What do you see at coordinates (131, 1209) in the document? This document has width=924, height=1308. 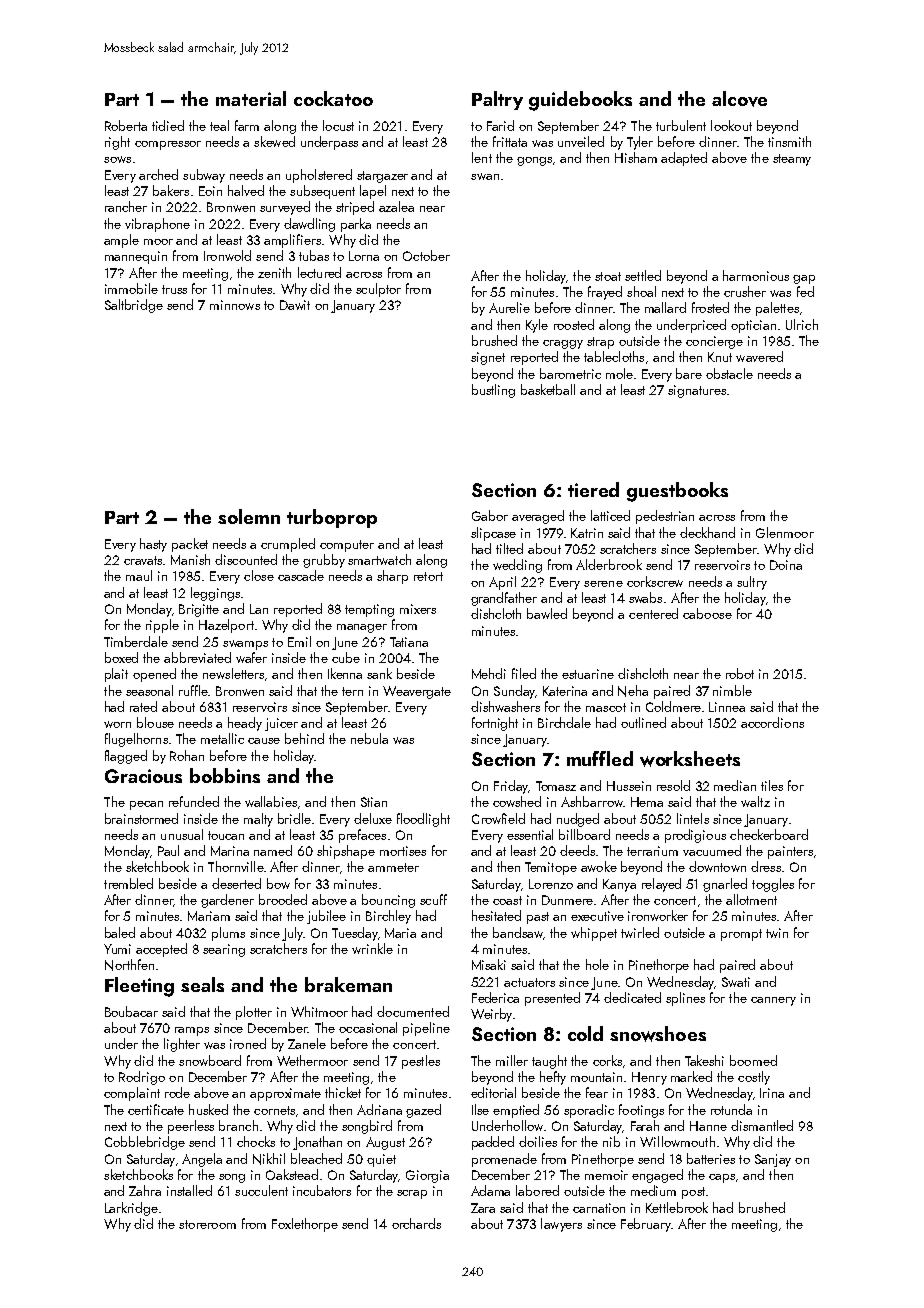 I see `Larkridge` at bounding box center [131, 1209].
